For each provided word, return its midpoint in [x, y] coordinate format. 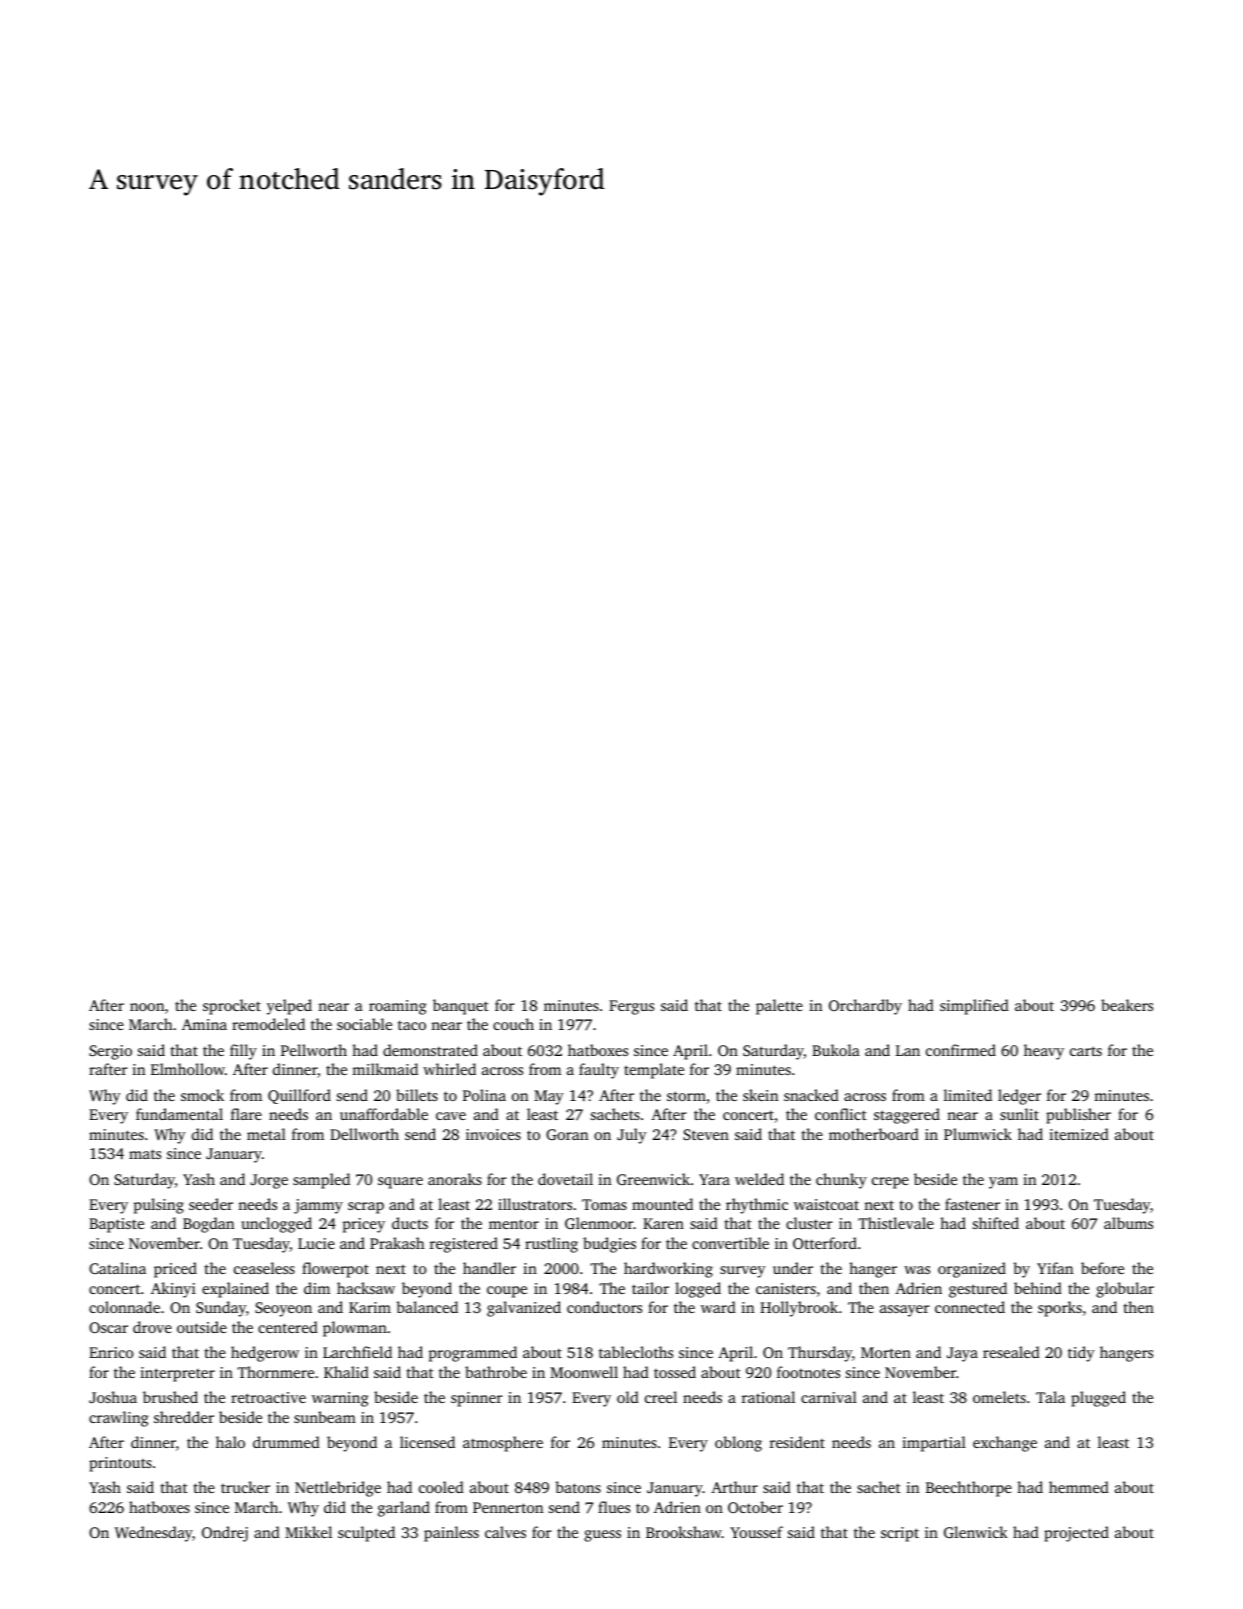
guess [602, 1536]
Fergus [631, 1007]
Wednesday [153, 1534]
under [793, 1268]
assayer [905, 1311]
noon [147, 1007]
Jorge [269, 1181]
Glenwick [976, 1532]
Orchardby [865, 1007]
